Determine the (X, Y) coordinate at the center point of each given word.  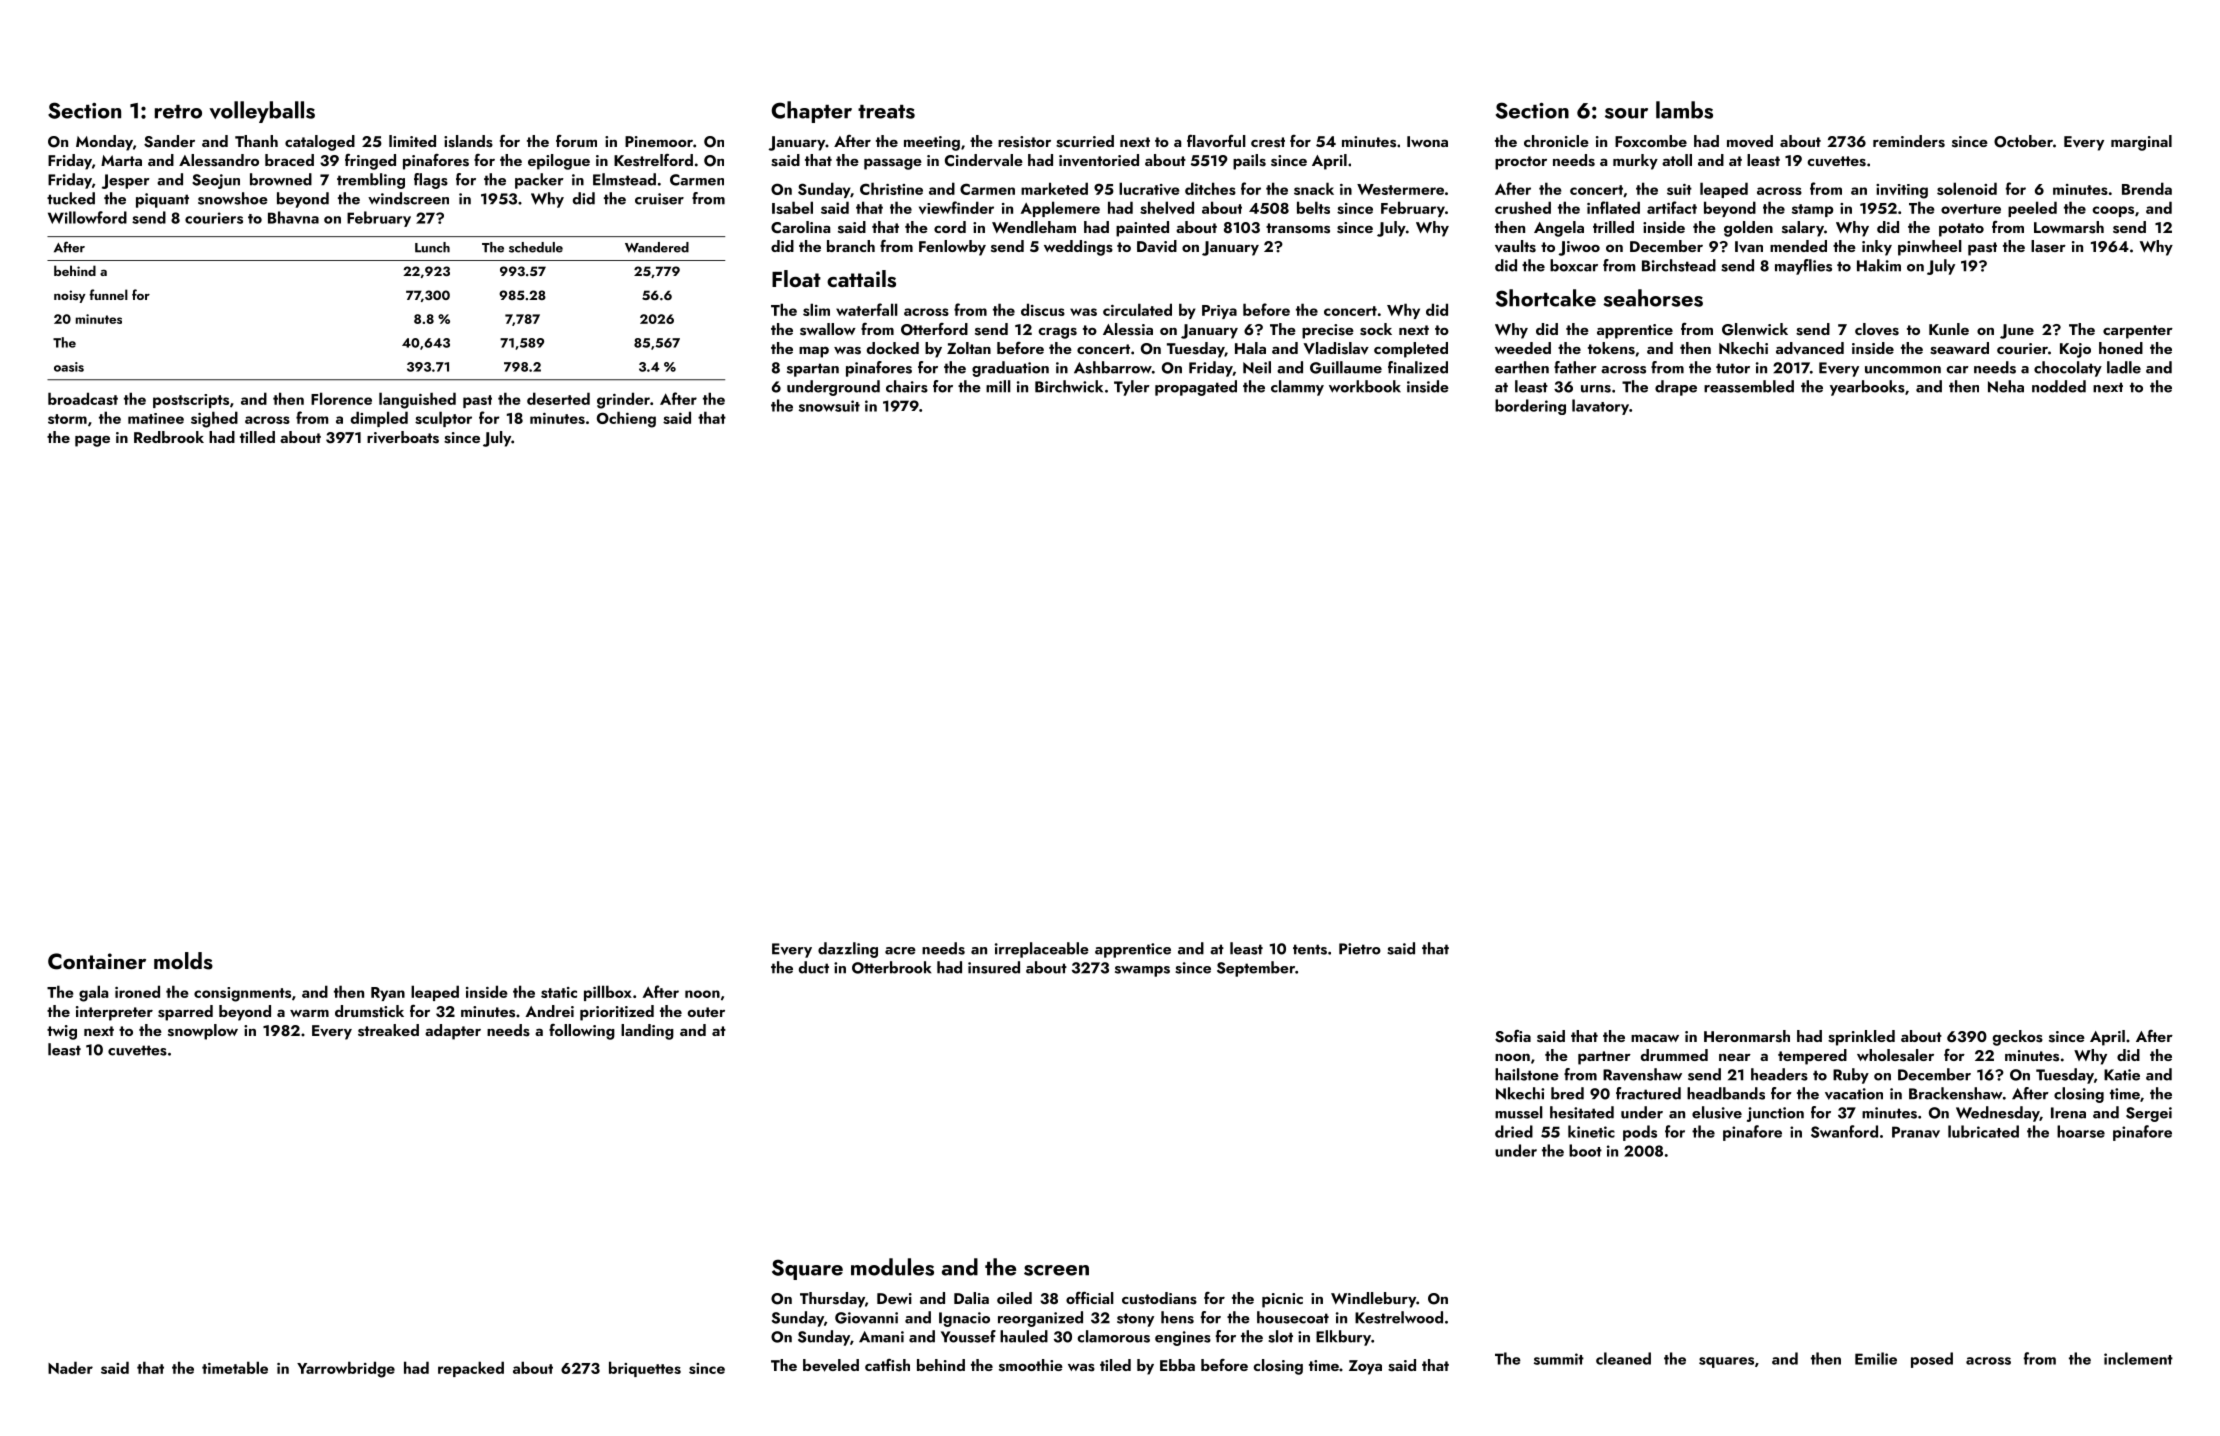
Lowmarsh (2069, 227)
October (2023, 141)
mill (998, 386)
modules (892, 1267)
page (92, 441)
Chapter (811, 112)
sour (1626, 113)
